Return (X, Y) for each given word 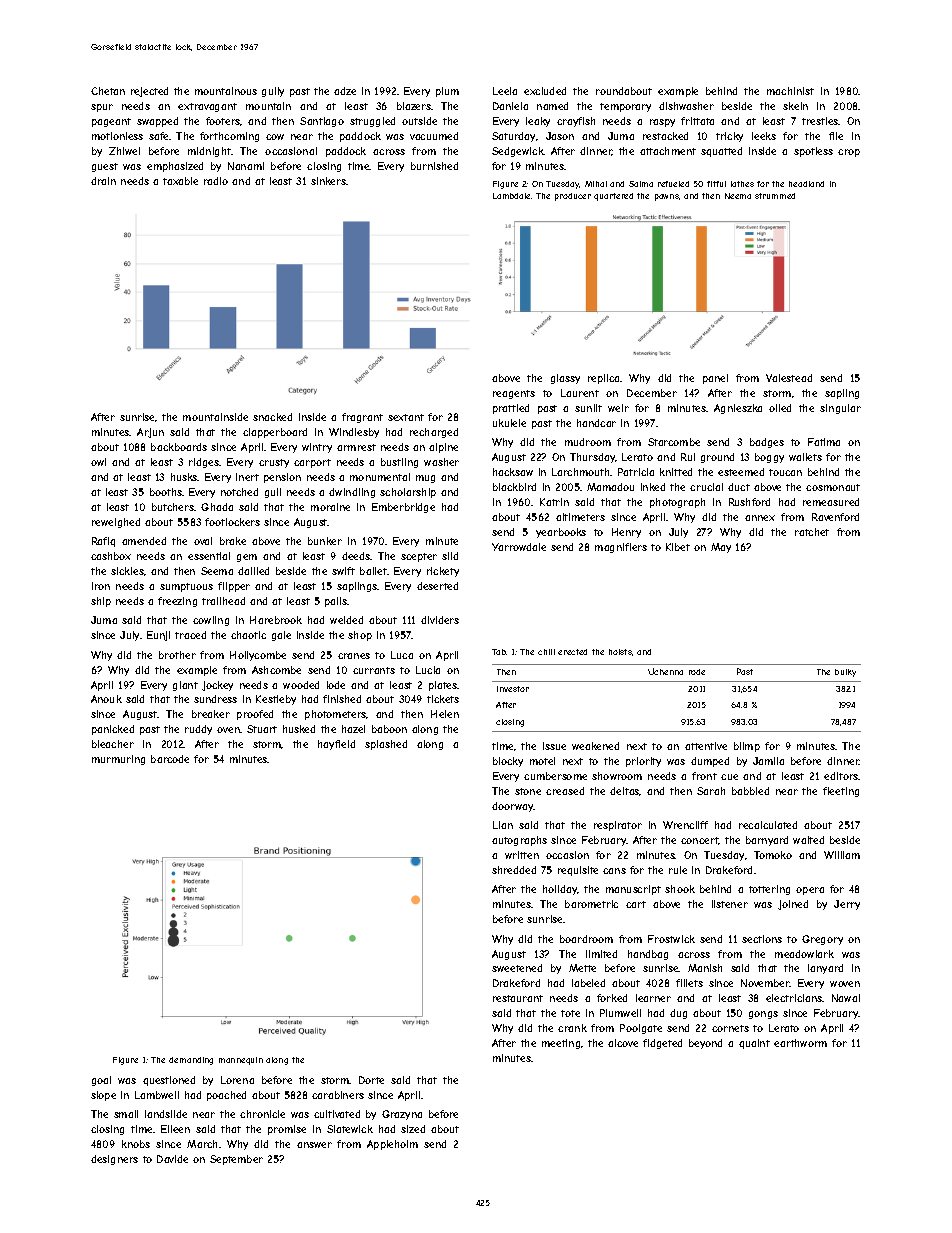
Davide (172, 1159)
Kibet (678, 547)
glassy (565, 379)
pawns (667, 197)
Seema (217, 571)
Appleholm (392, 1145)
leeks (764, 136)
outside (419, 121)
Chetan (108, 91)
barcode (170, 759)
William (842, 855)
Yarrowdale (519, 547)
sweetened (517, 968)
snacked (272, 417)
